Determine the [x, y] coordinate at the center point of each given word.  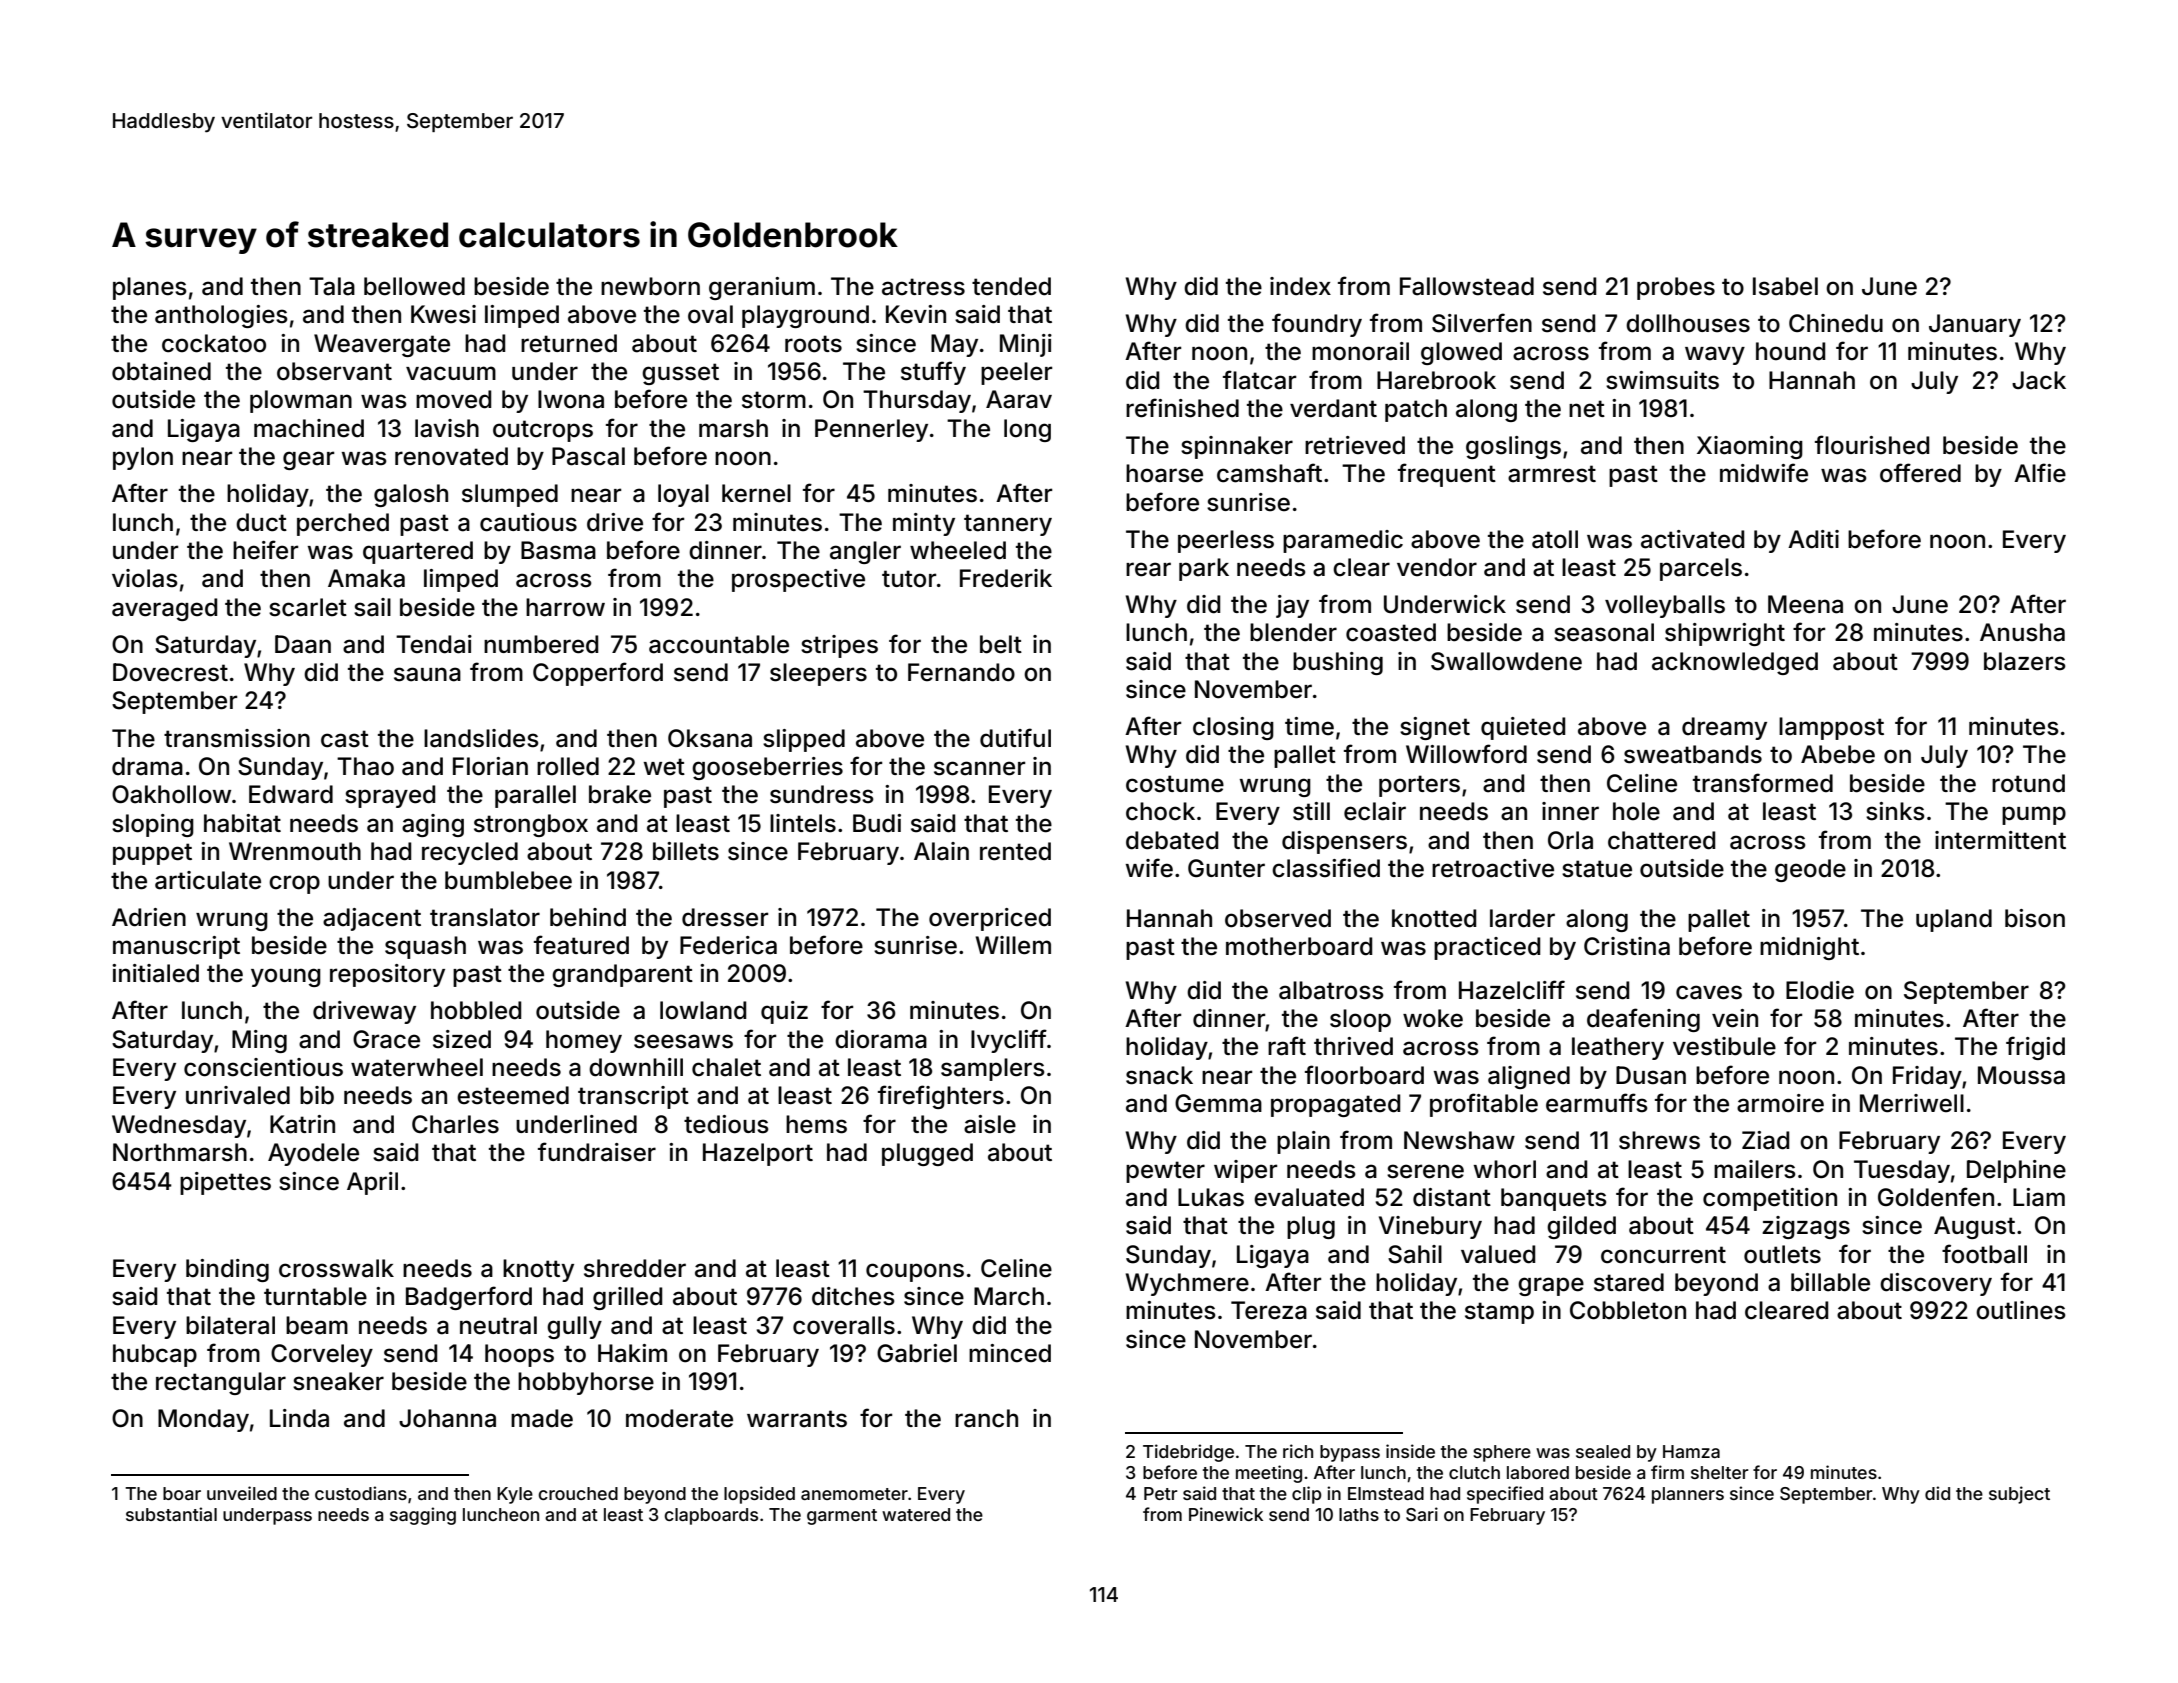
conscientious [263, 1067]
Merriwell [1912, 1103]
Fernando [961, 672]
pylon [143, 458]
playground [805, 316]
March [1009, 1296]
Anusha [2022, 632]
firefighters [941, 1097]
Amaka [366, 578]
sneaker [338, 1381]
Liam [2039, 1197]
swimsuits [1662, 380]
